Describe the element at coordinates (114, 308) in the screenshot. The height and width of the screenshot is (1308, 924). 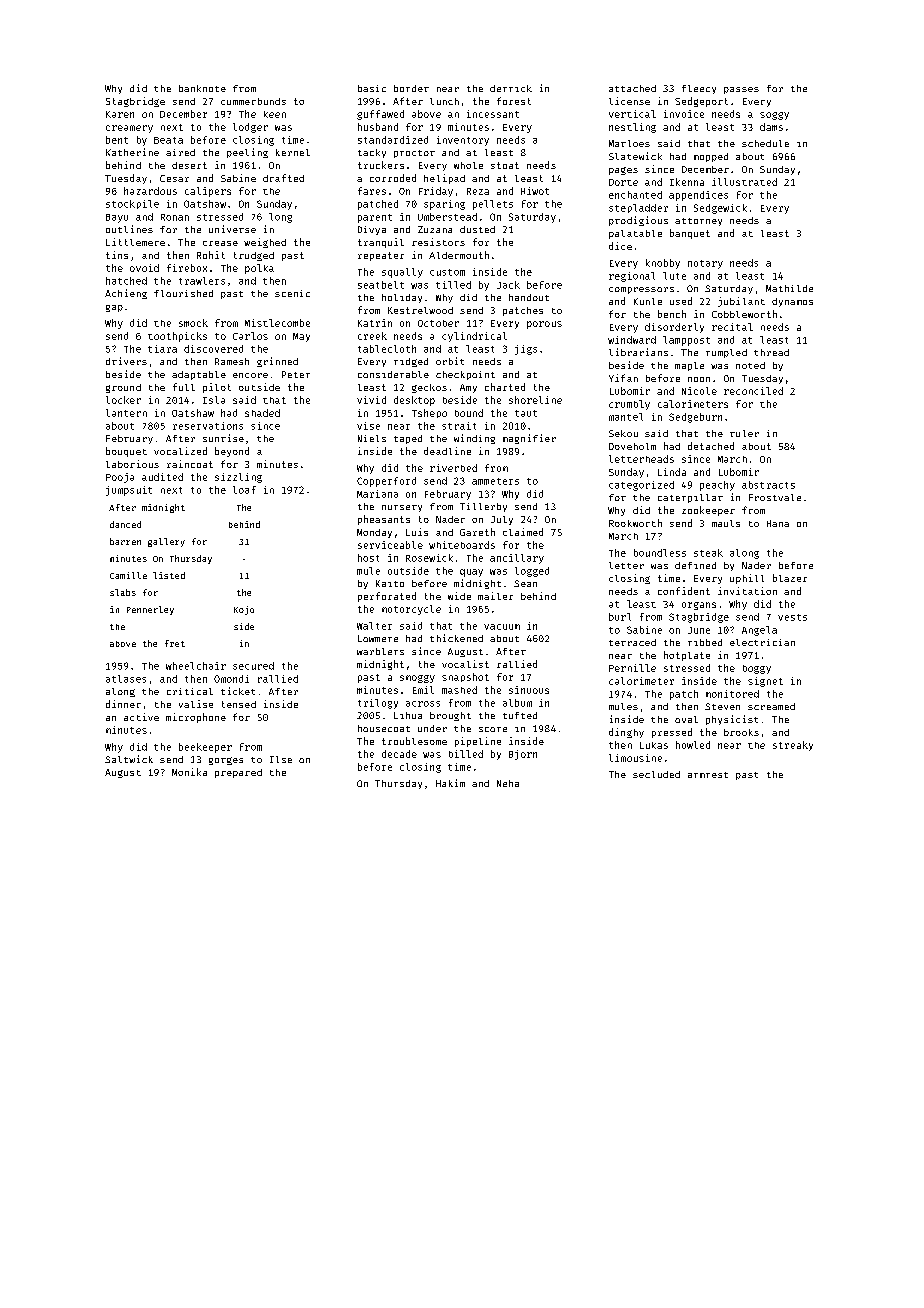
I see `gap` at that location.
